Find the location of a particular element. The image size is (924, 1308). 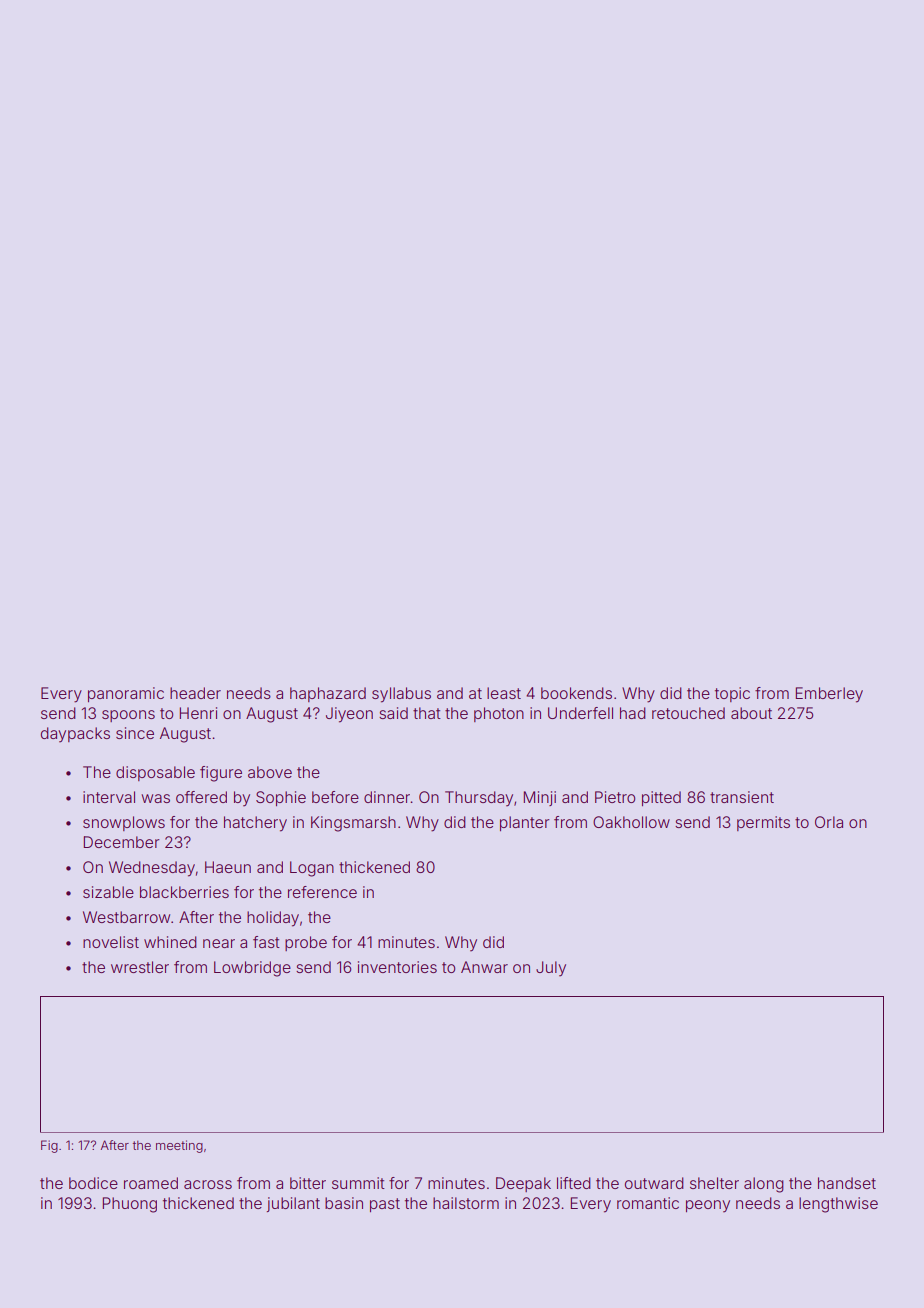

Orla is located at coordinates (829, 822).
